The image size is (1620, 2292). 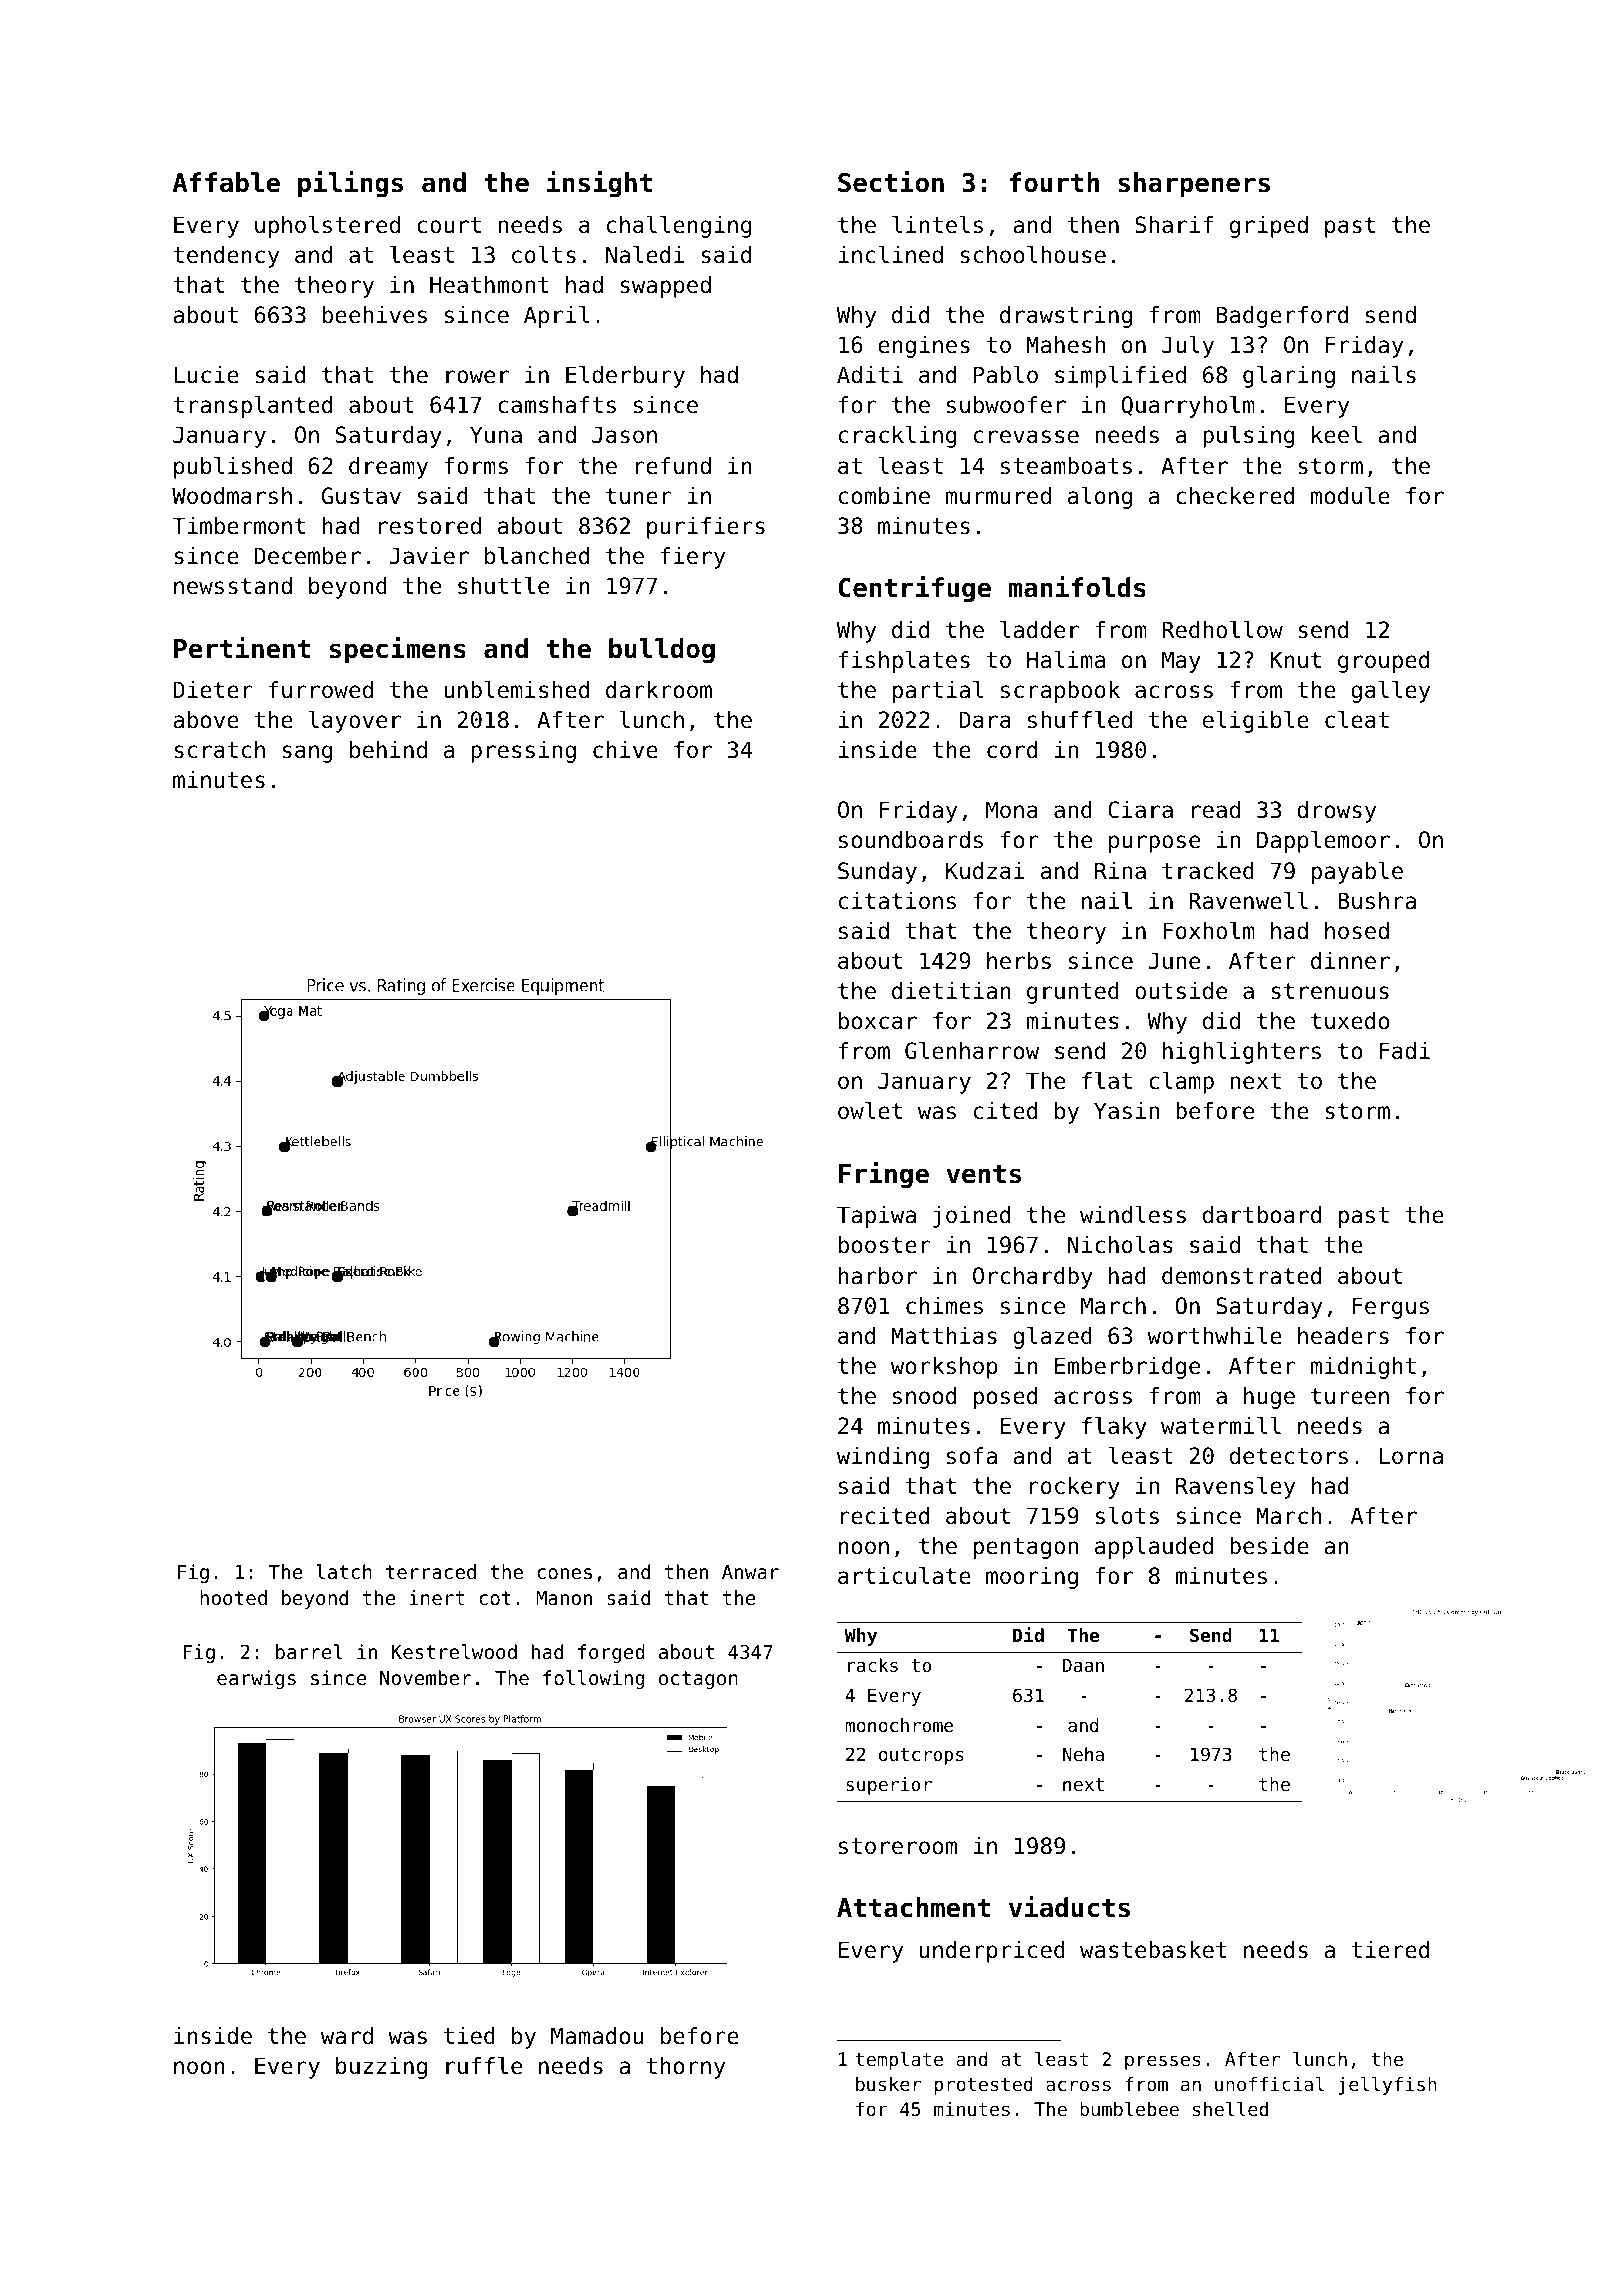 I want to click on Redhollow, so click(x=1222, y=630).
